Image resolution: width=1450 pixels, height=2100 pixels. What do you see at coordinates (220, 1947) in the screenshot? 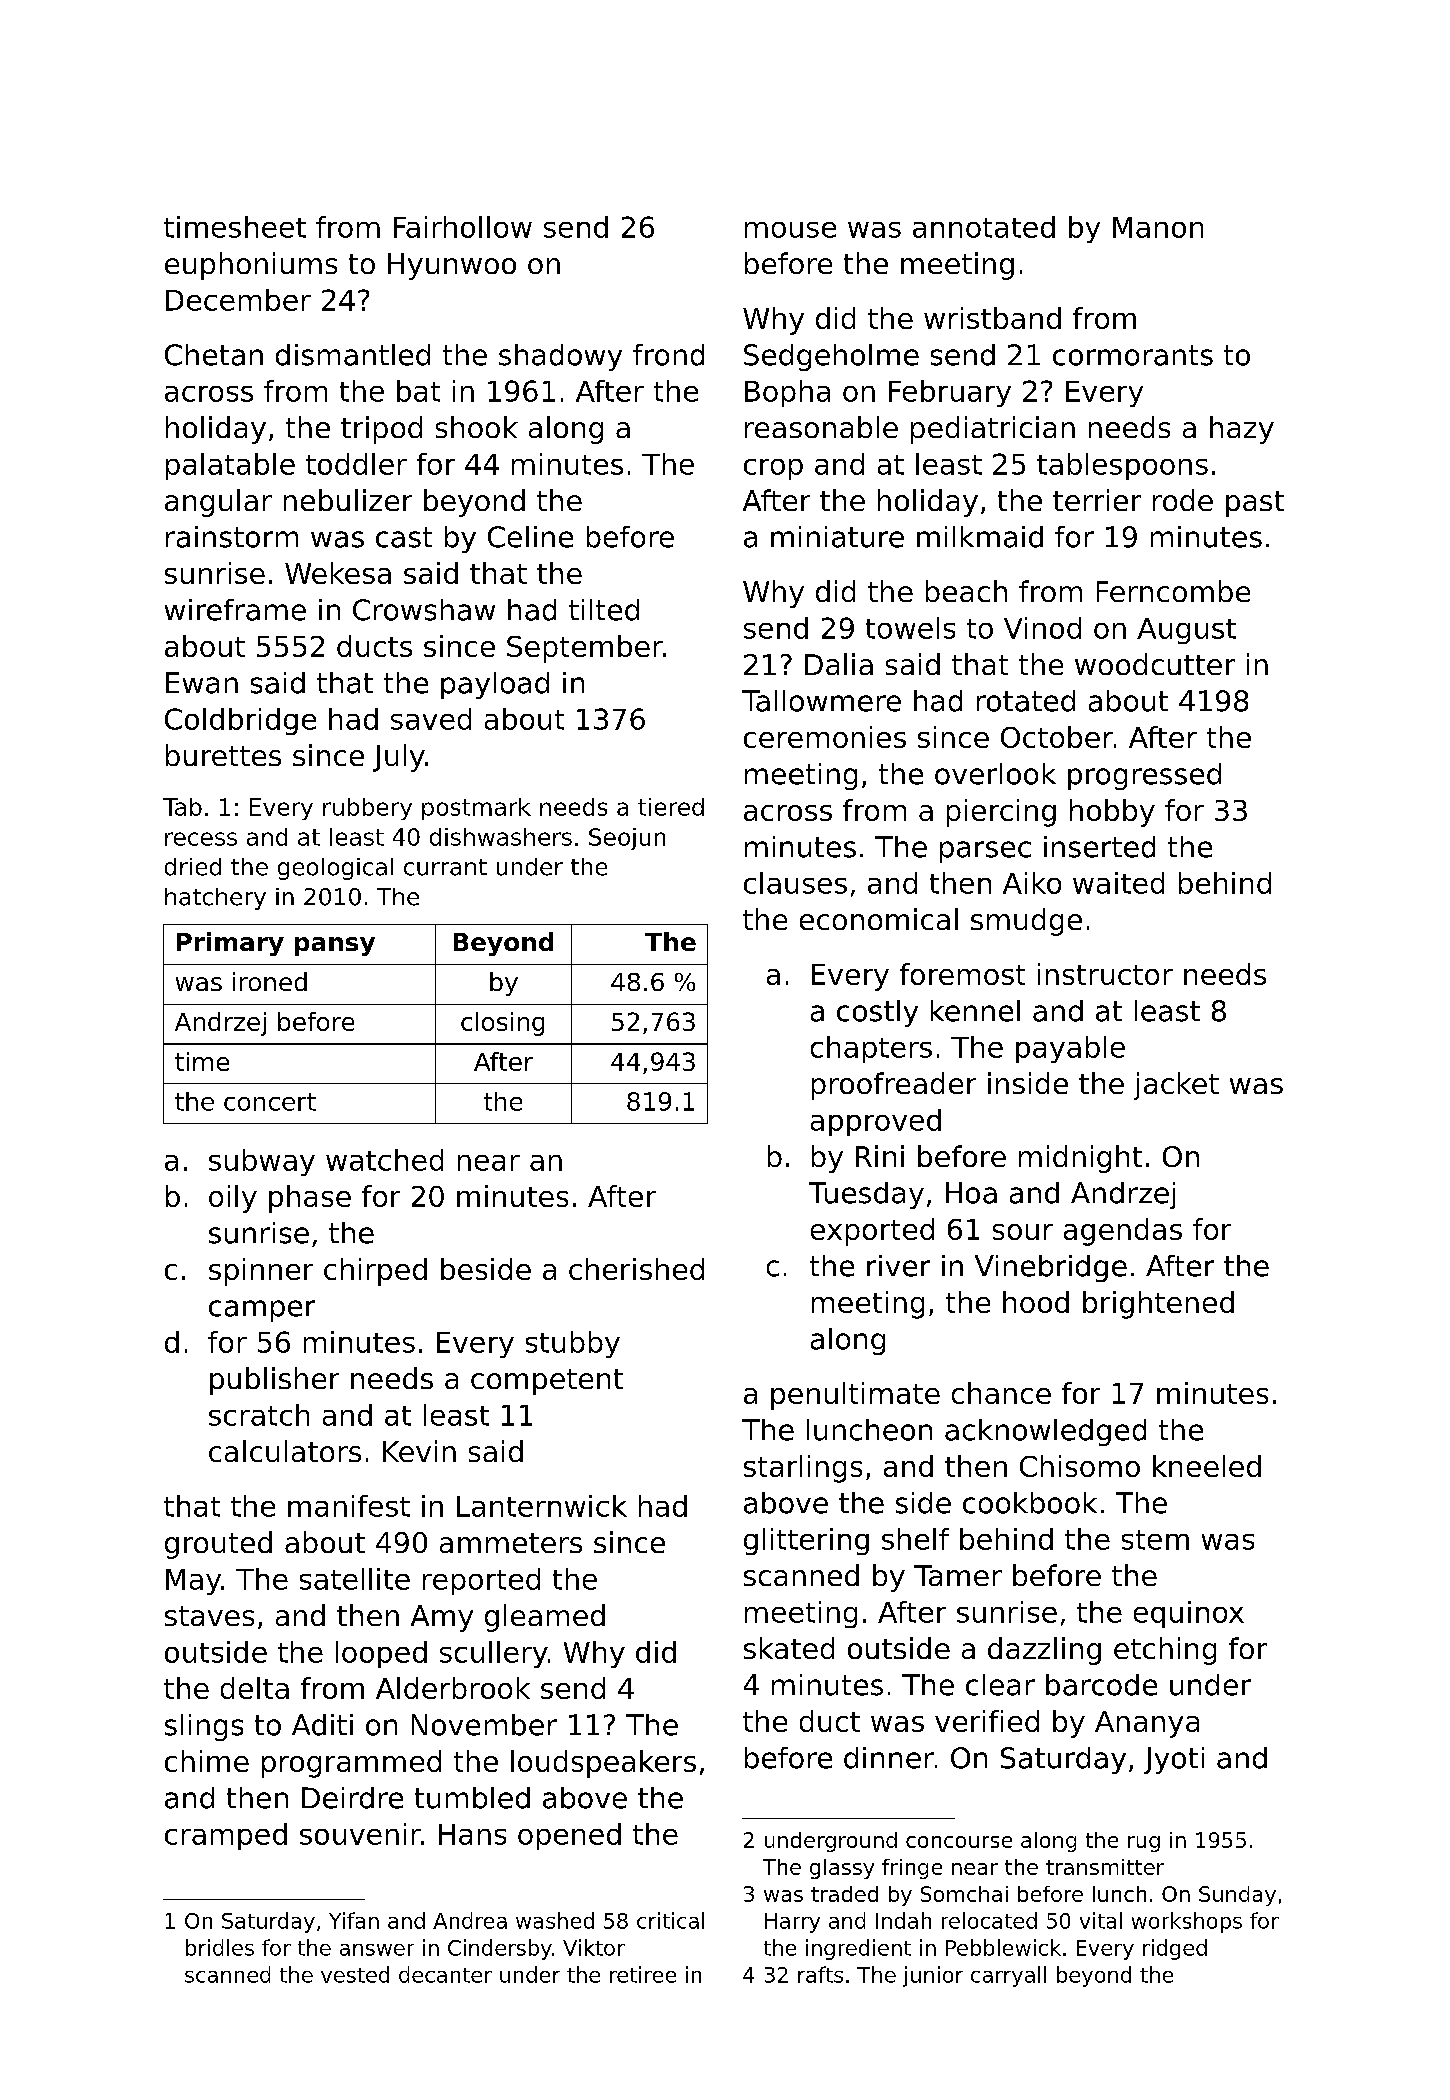
I see `bridles` at bounding box center [220, 1947].
